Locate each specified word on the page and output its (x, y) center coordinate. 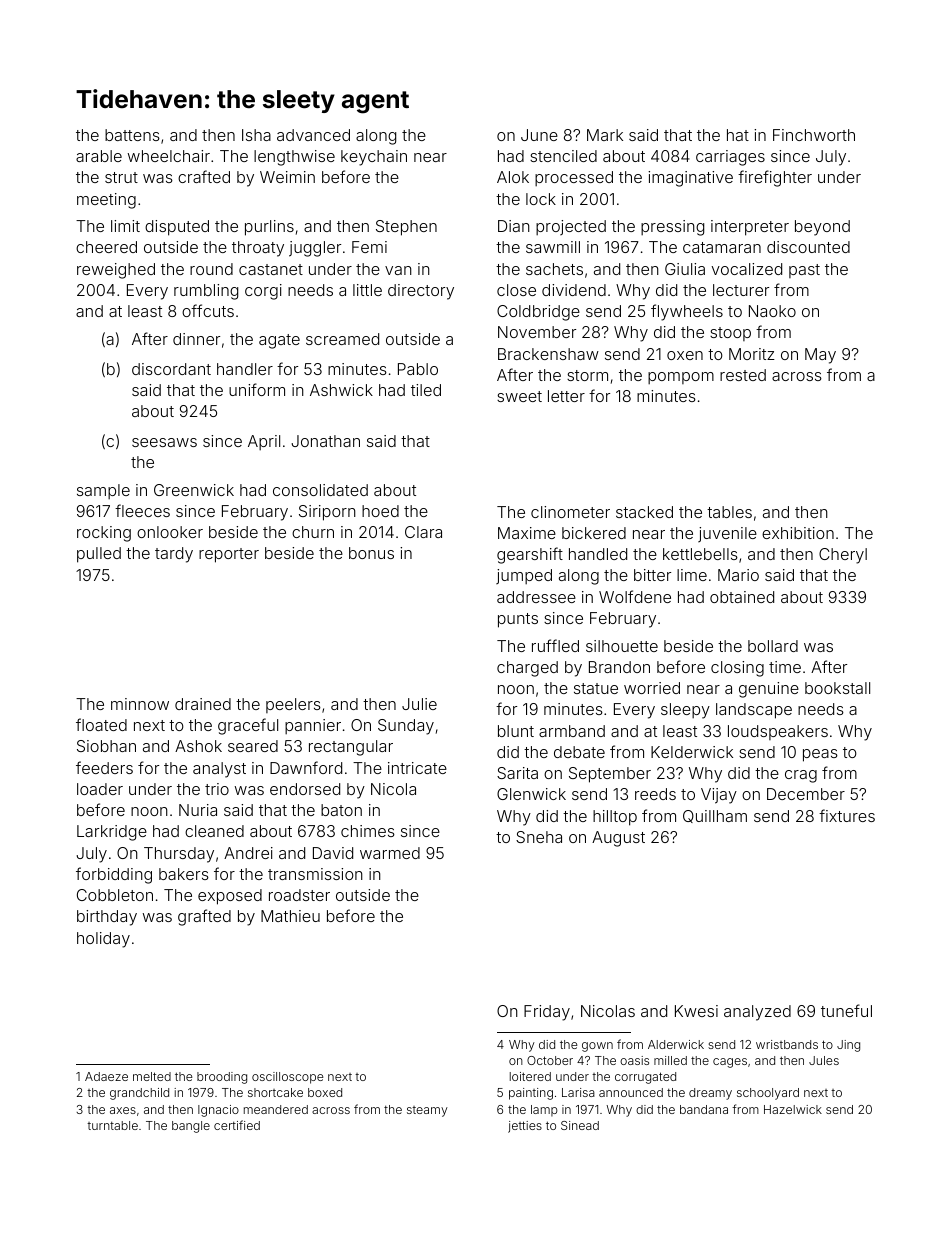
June (539, 135)
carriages (730, 158)
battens (132, 135)
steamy (427, 1111)
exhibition (798, 533)
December (806, 794)
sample (103, 491)
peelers (293, 705)
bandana (704, 1109)
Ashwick (341, 390)
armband (572, 731)
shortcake (275, 1092)
